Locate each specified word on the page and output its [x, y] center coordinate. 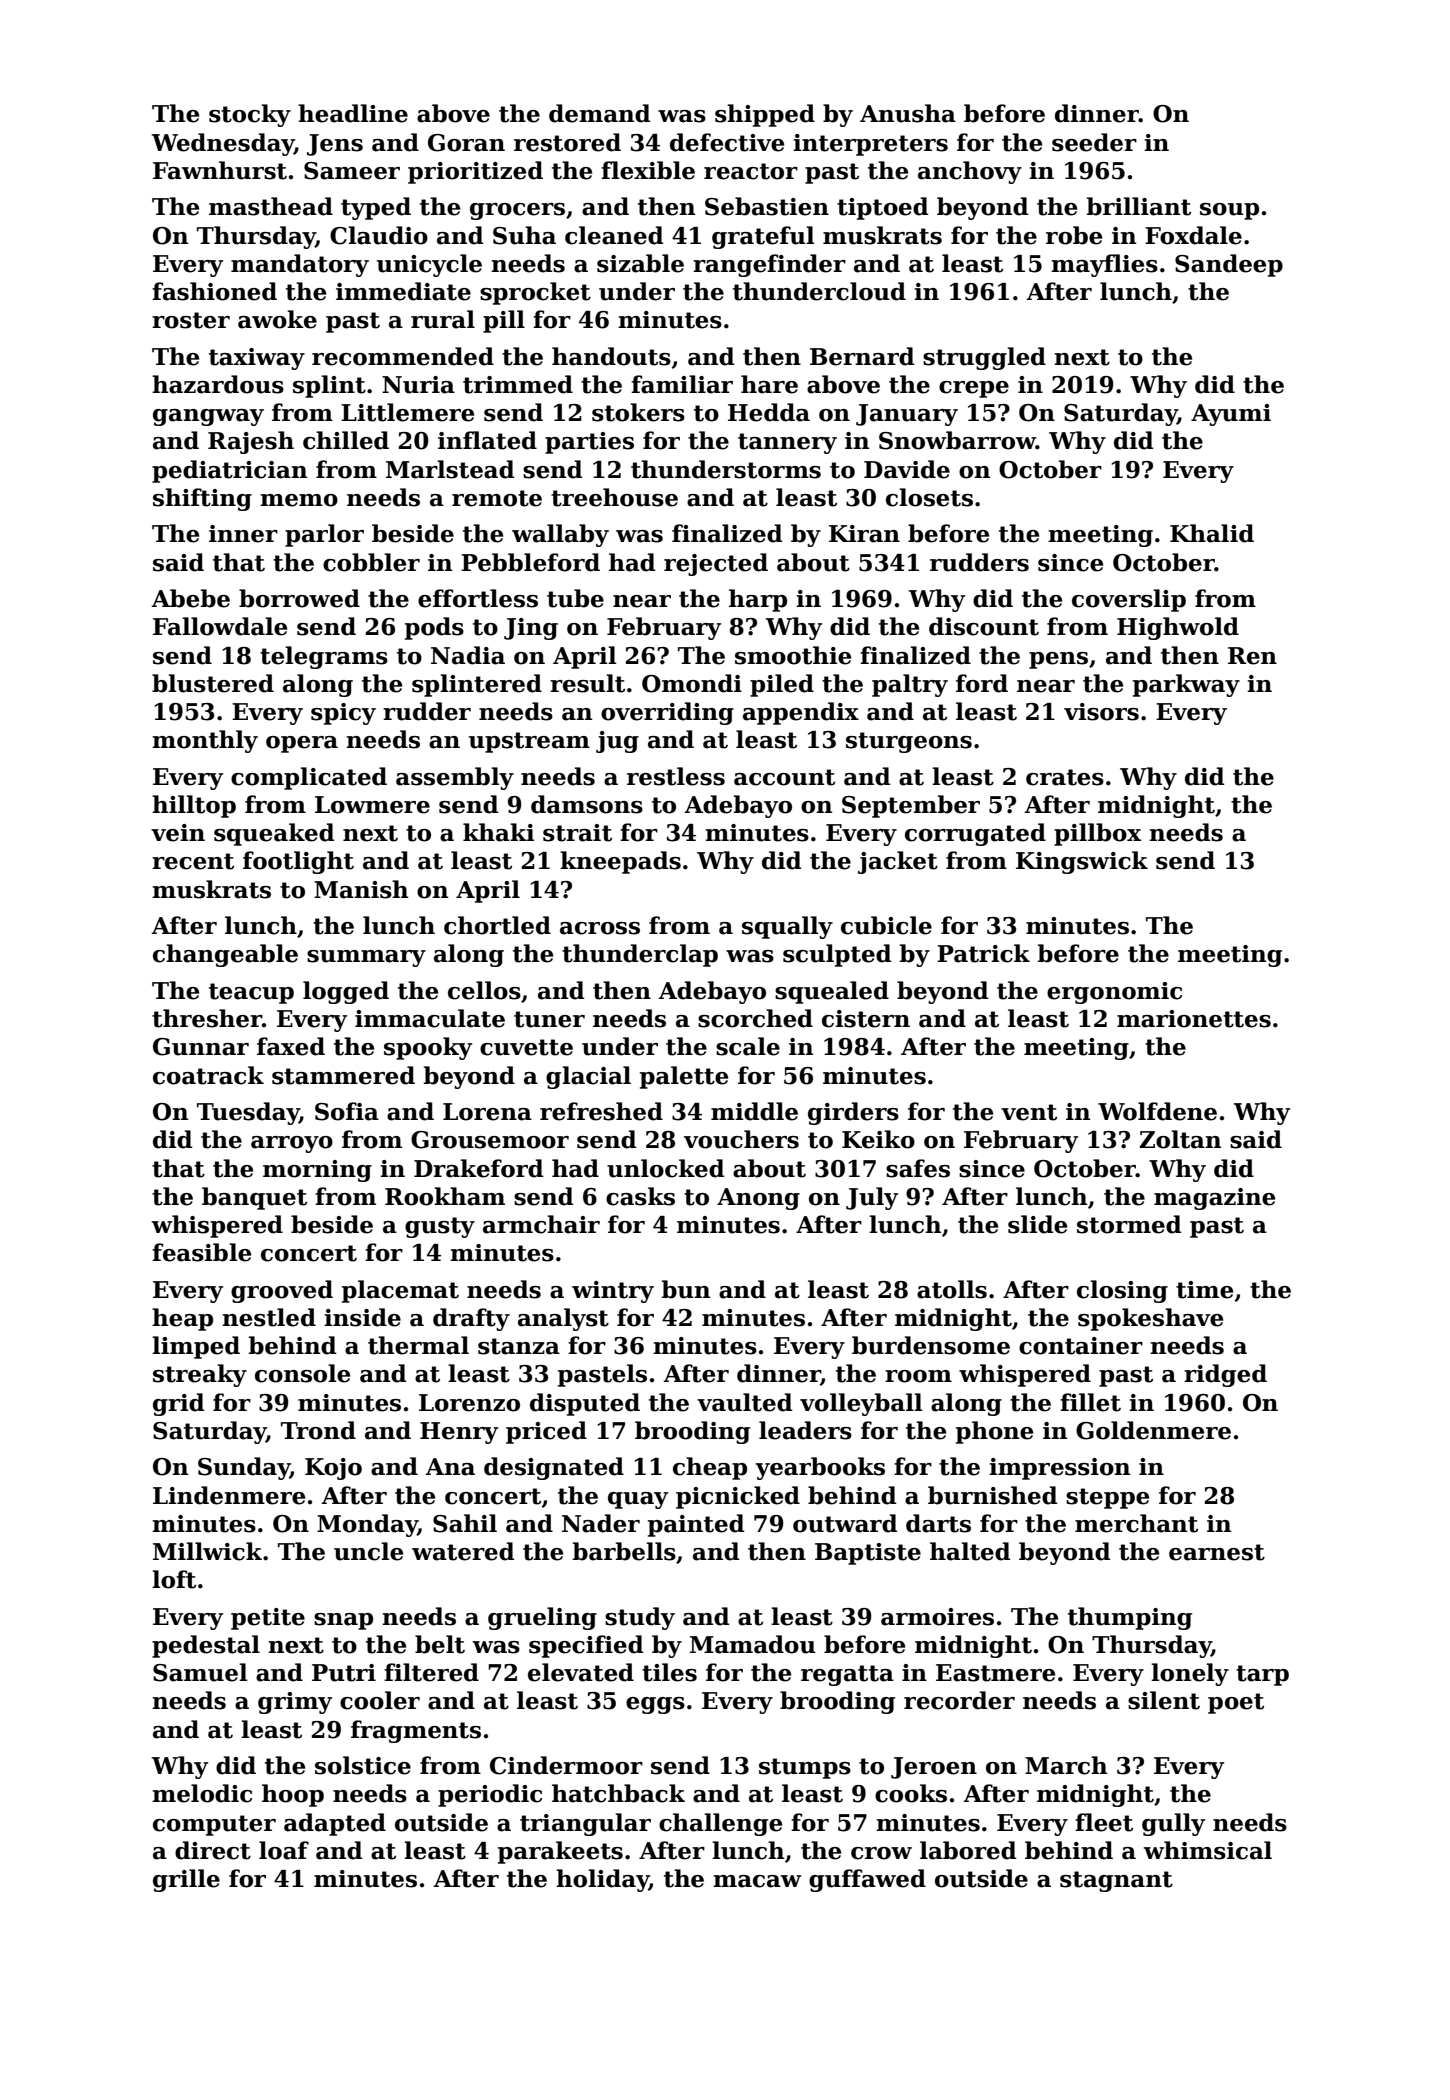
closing [1122, 1291]
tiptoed [882, 208]
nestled [269, 1317]
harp [758, 600]
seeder [1094, 142]
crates [1065, 777]
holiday [602, 1880]
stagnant [1116, 1881]
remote [497, 498]
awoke [277, 319]
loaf [284, 1850]
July [872, 1198]
